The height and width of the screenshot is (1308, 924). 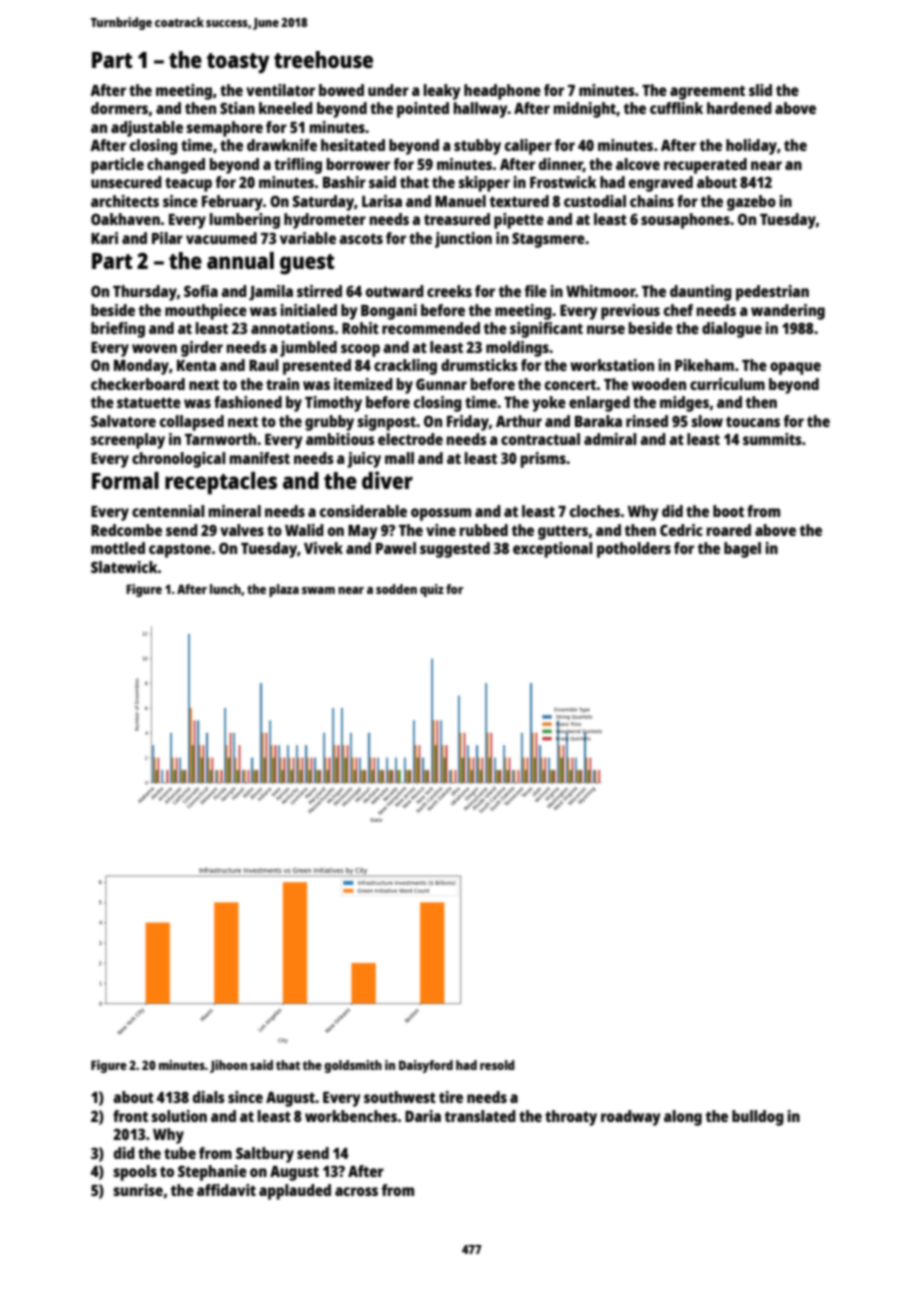 I want to click on affidavit, so click(x=226, y=1190).
